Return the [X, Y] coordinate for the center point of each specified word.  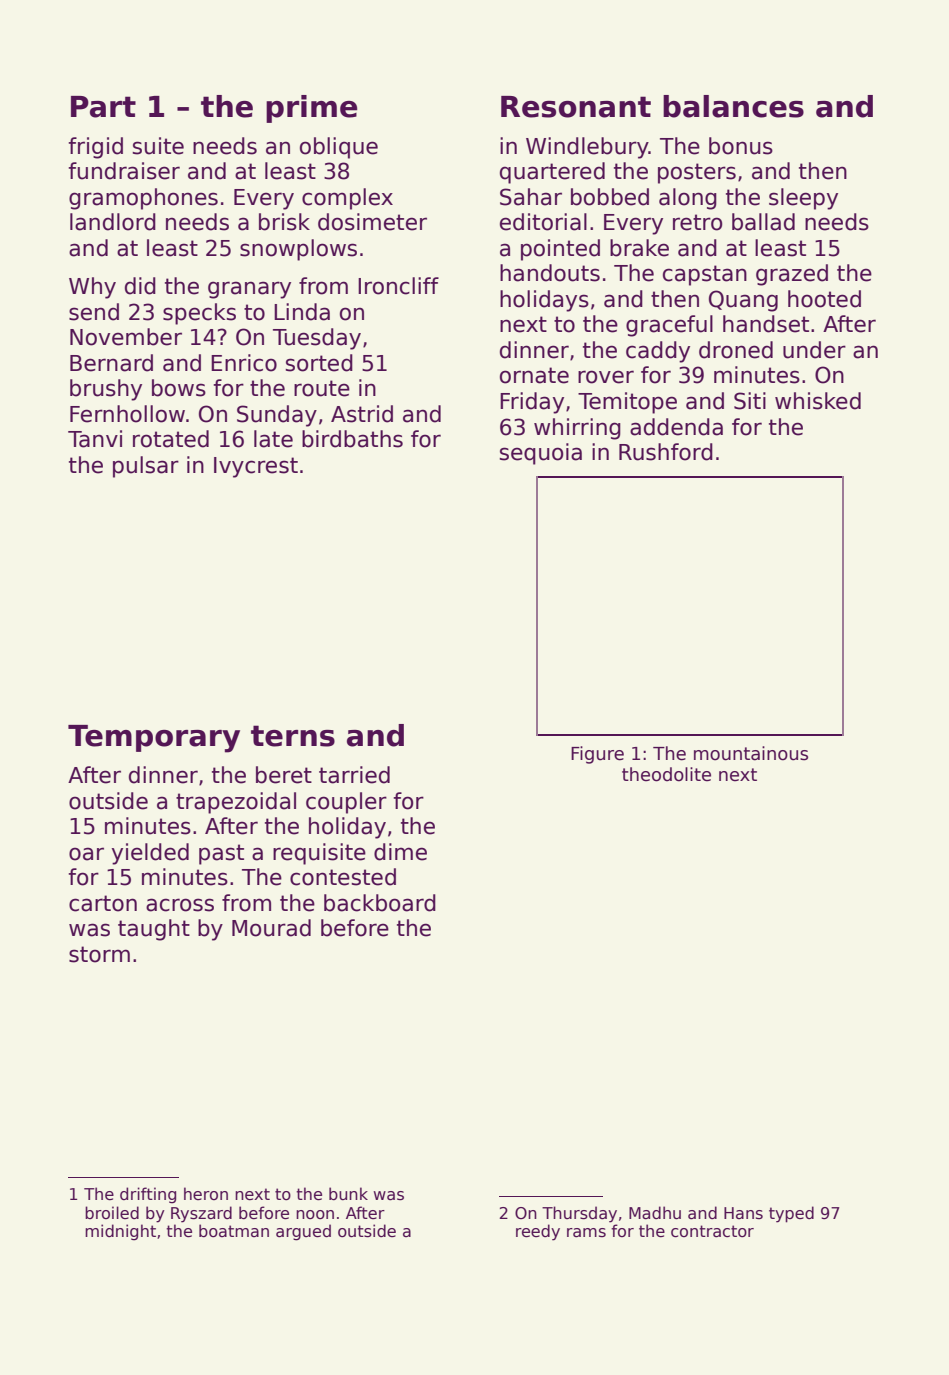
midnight [120, 1232]
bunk [348, 1193]
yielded [150, 854]
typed [791, 1214]
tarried [354, 775]
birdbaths [352, 439]
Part [103, 107]
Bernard [111, 363]
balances [733, 106]
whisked [818, 401]
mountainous [751, 753]
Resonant [576, 107]
